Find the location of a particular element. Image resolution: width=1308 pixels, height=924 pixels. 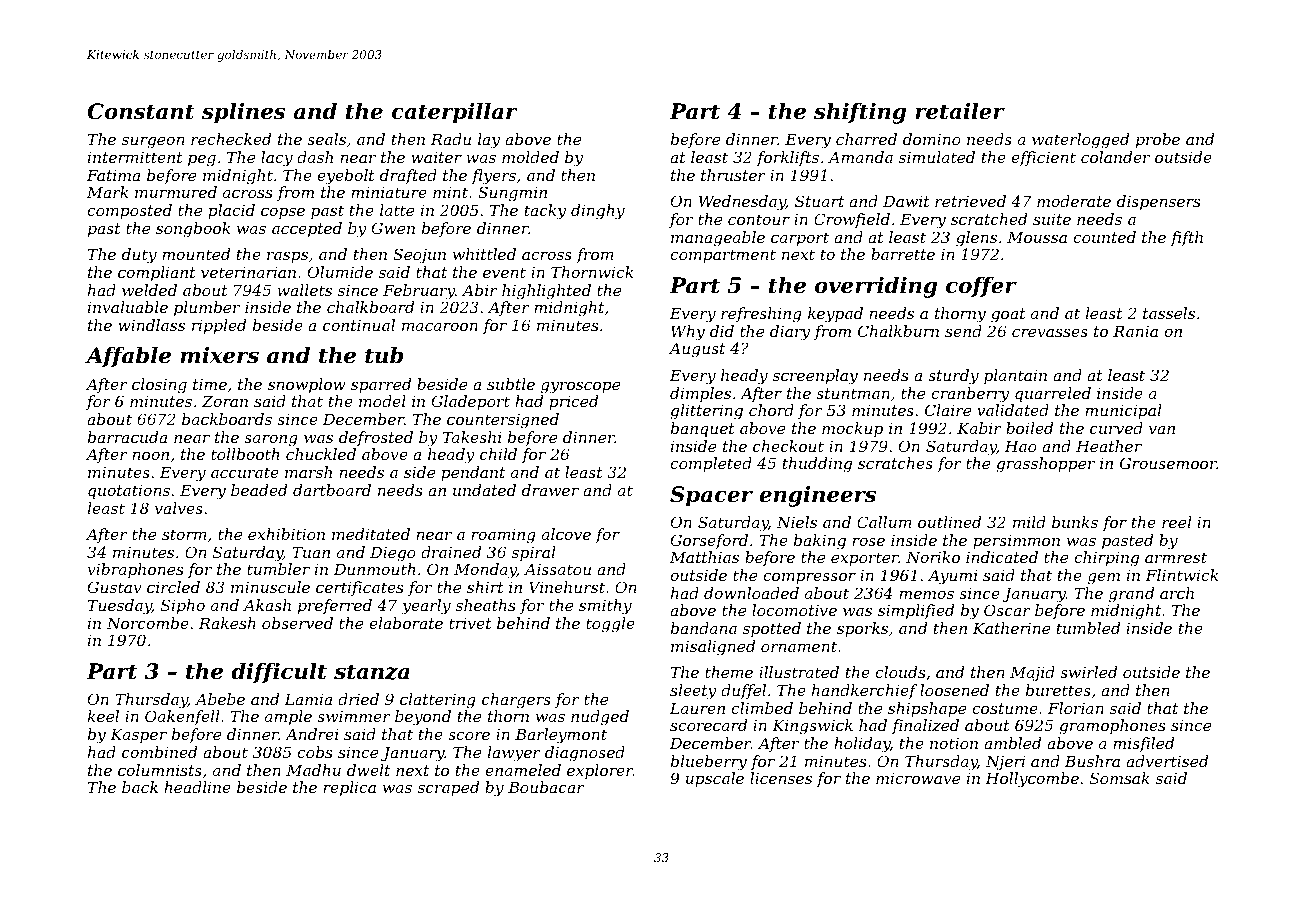

headline is located at coordinates (197, 787).
